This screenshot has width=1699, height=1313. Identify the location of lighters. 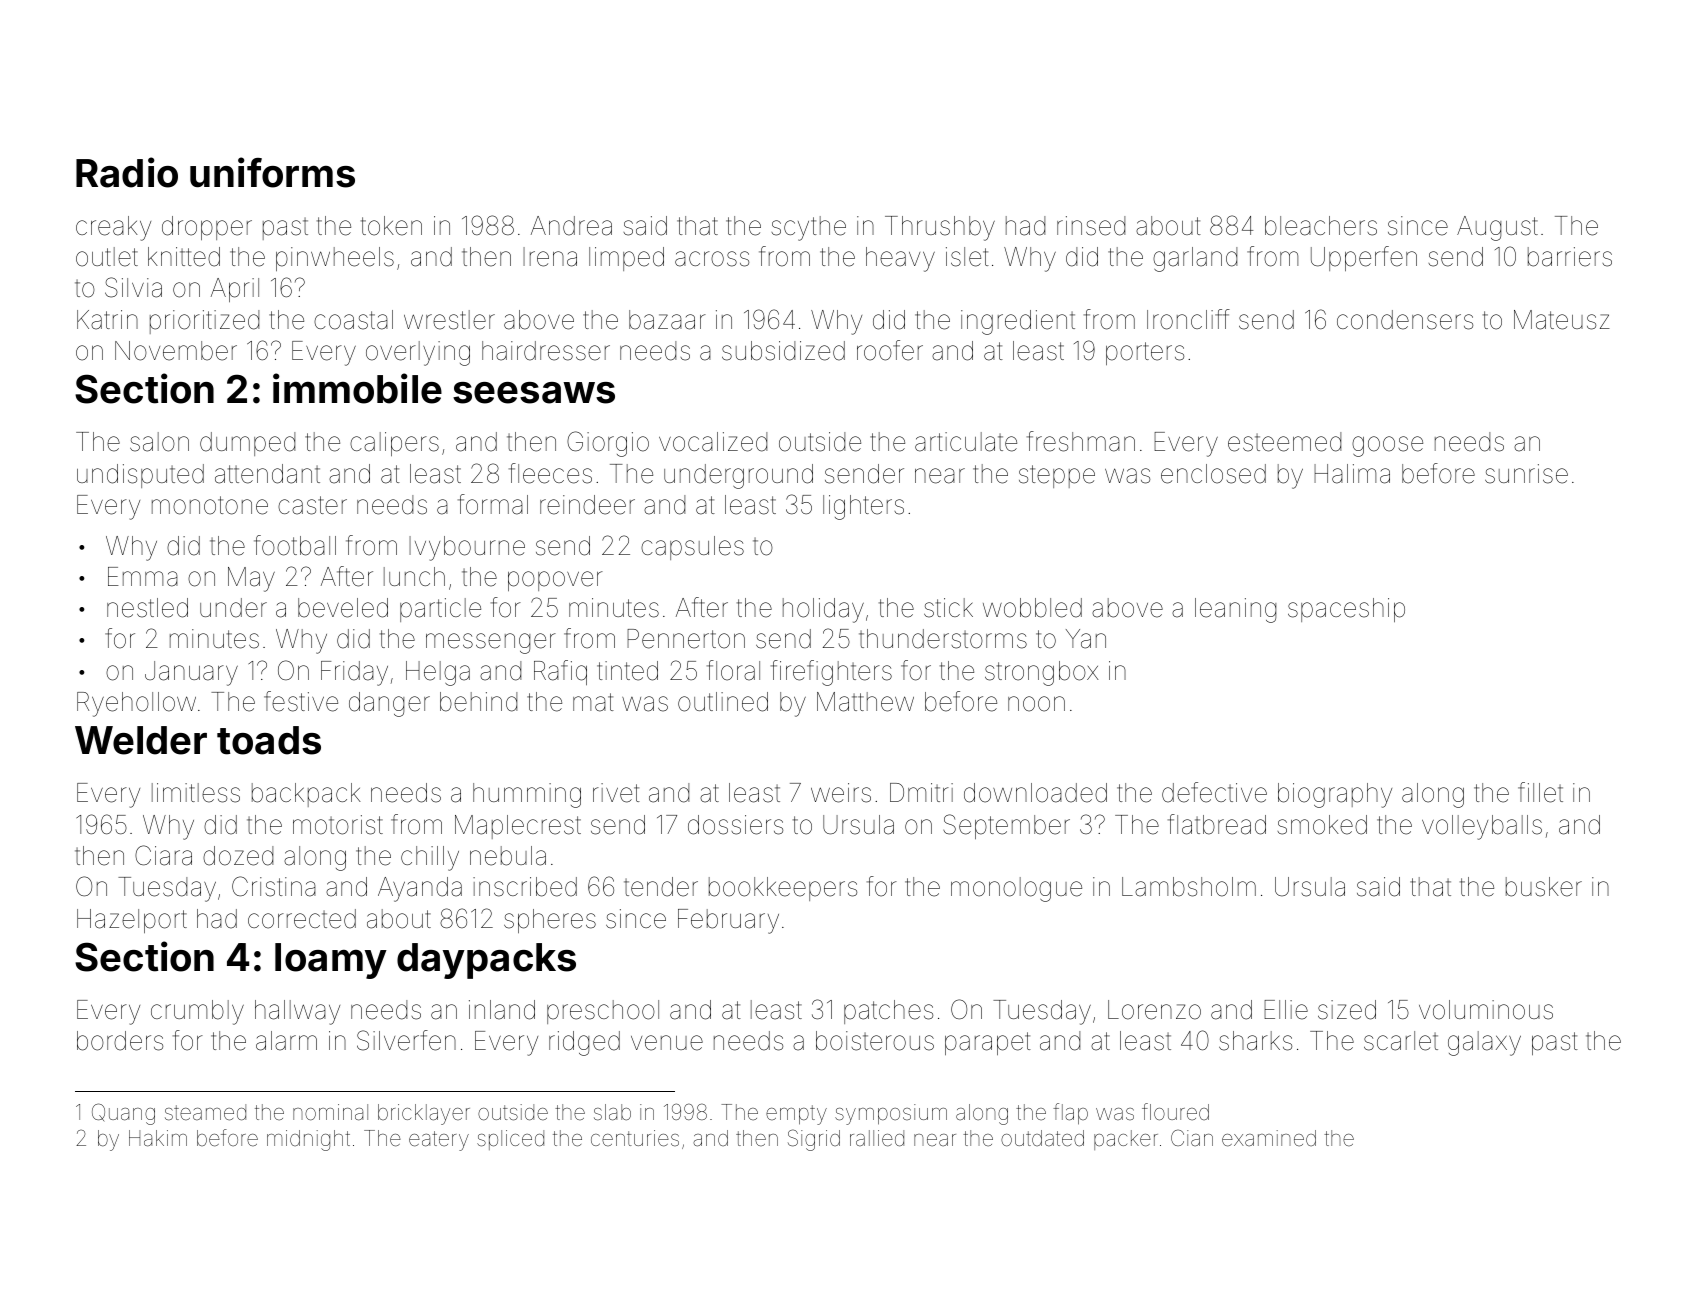
(863, 507).
